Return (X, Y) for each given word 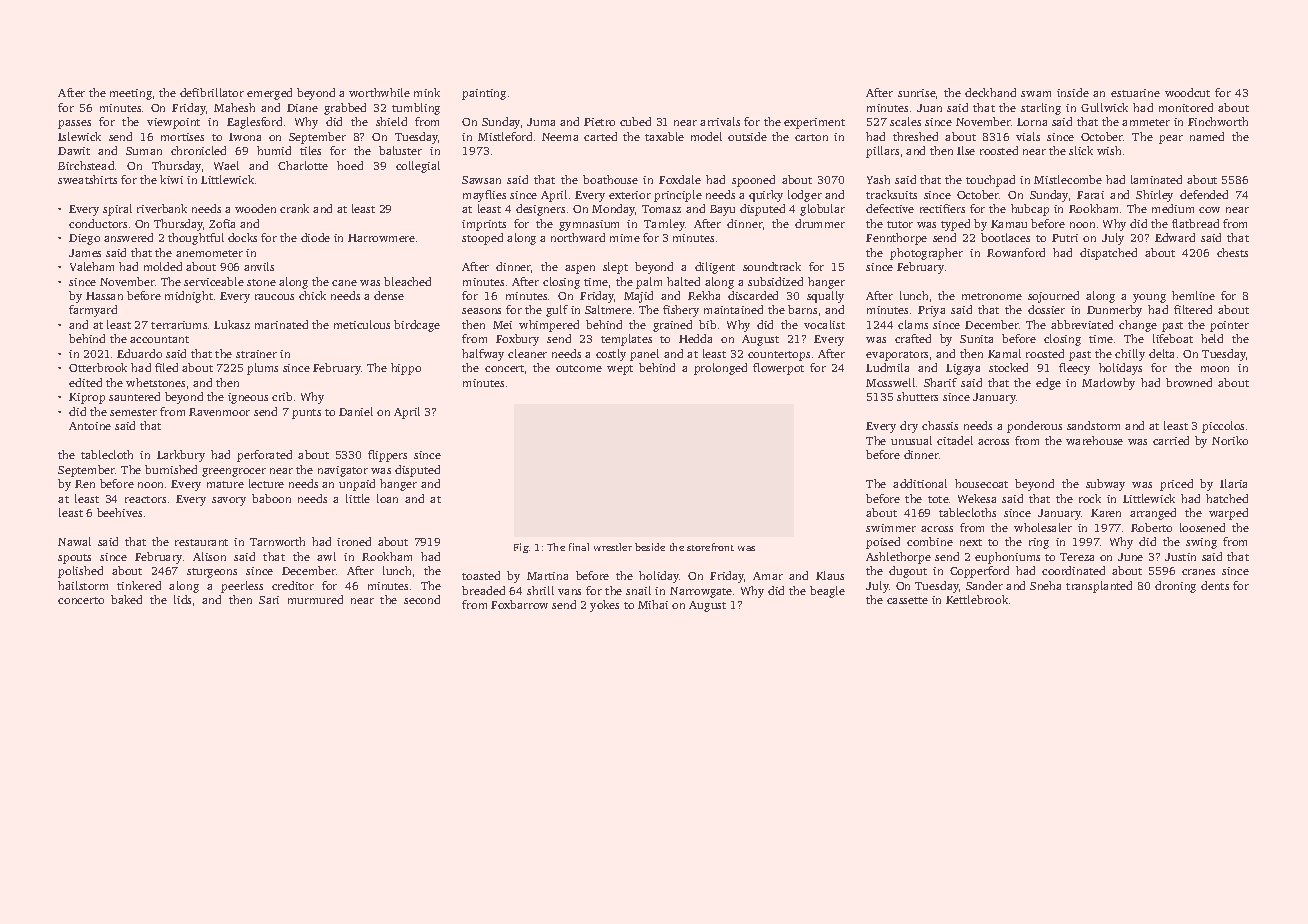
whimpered (549, 326)
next (971, 542)
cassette (907, 600)
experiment (814, 123)
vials (1028, 136)
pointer (1229, 326)
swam (1036, 94)
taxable (664, 136)
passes (74, 124)
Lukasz (232, 324)
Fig (521, 548)
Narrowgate (701, 592)
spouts (74, 559)
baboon (271, 498)
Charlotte (303, 165)
